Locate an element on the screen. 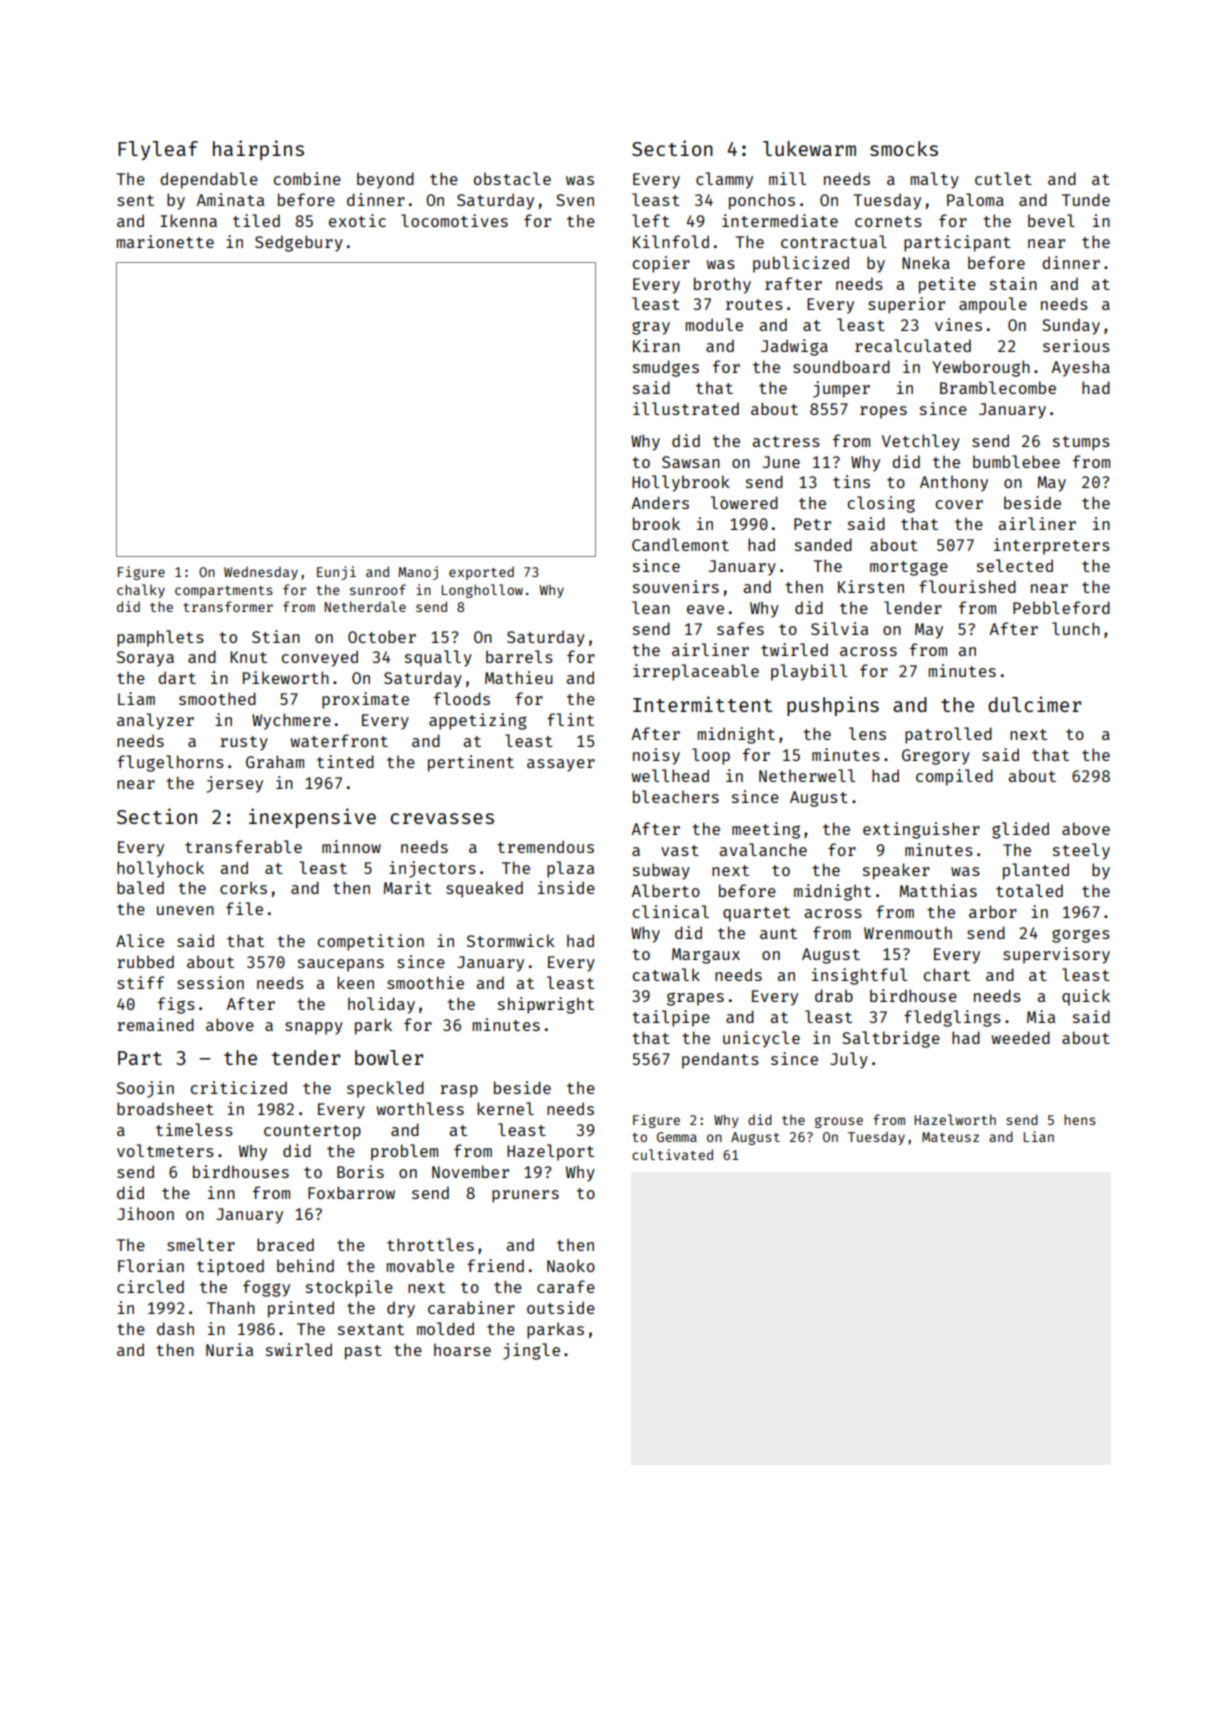 This screenshot has width=1227, height=1735. crevasses is located at coordinates (442, 818).
